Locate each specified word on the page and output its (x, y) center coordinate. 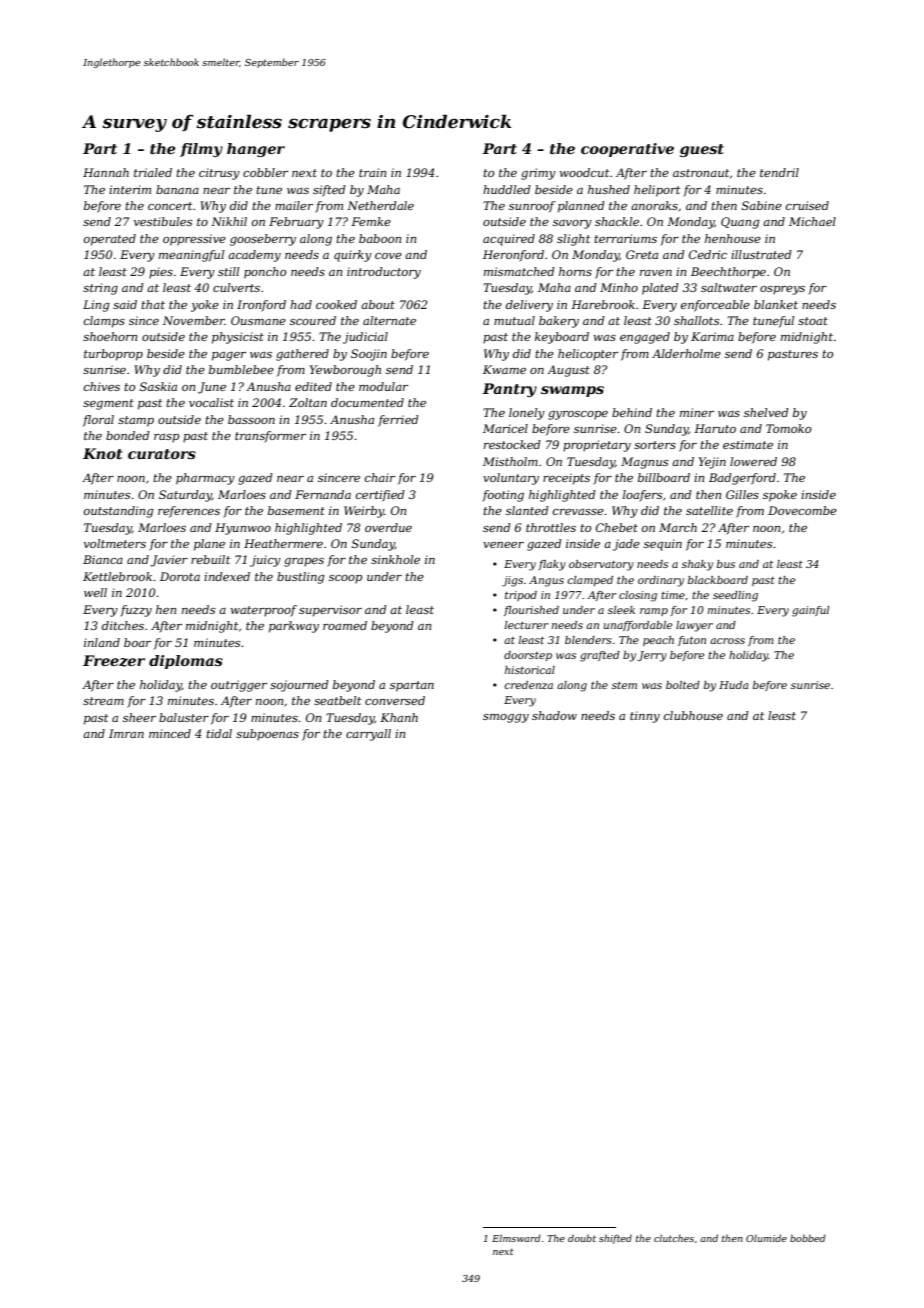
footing (503, 496)
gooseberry (263, 240)
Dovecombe (802, 510)
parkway (294, 627)
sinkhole (395, 559)
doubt (582, 1238)
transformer (270, 437)
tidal (219, 733)
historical (530, 670)
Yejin (712, 463)
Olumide (766, 1238)
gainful (811, 611)
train (372, 172)
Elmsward (516, 1238)
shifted (615, 1239)
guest (702, 150)
